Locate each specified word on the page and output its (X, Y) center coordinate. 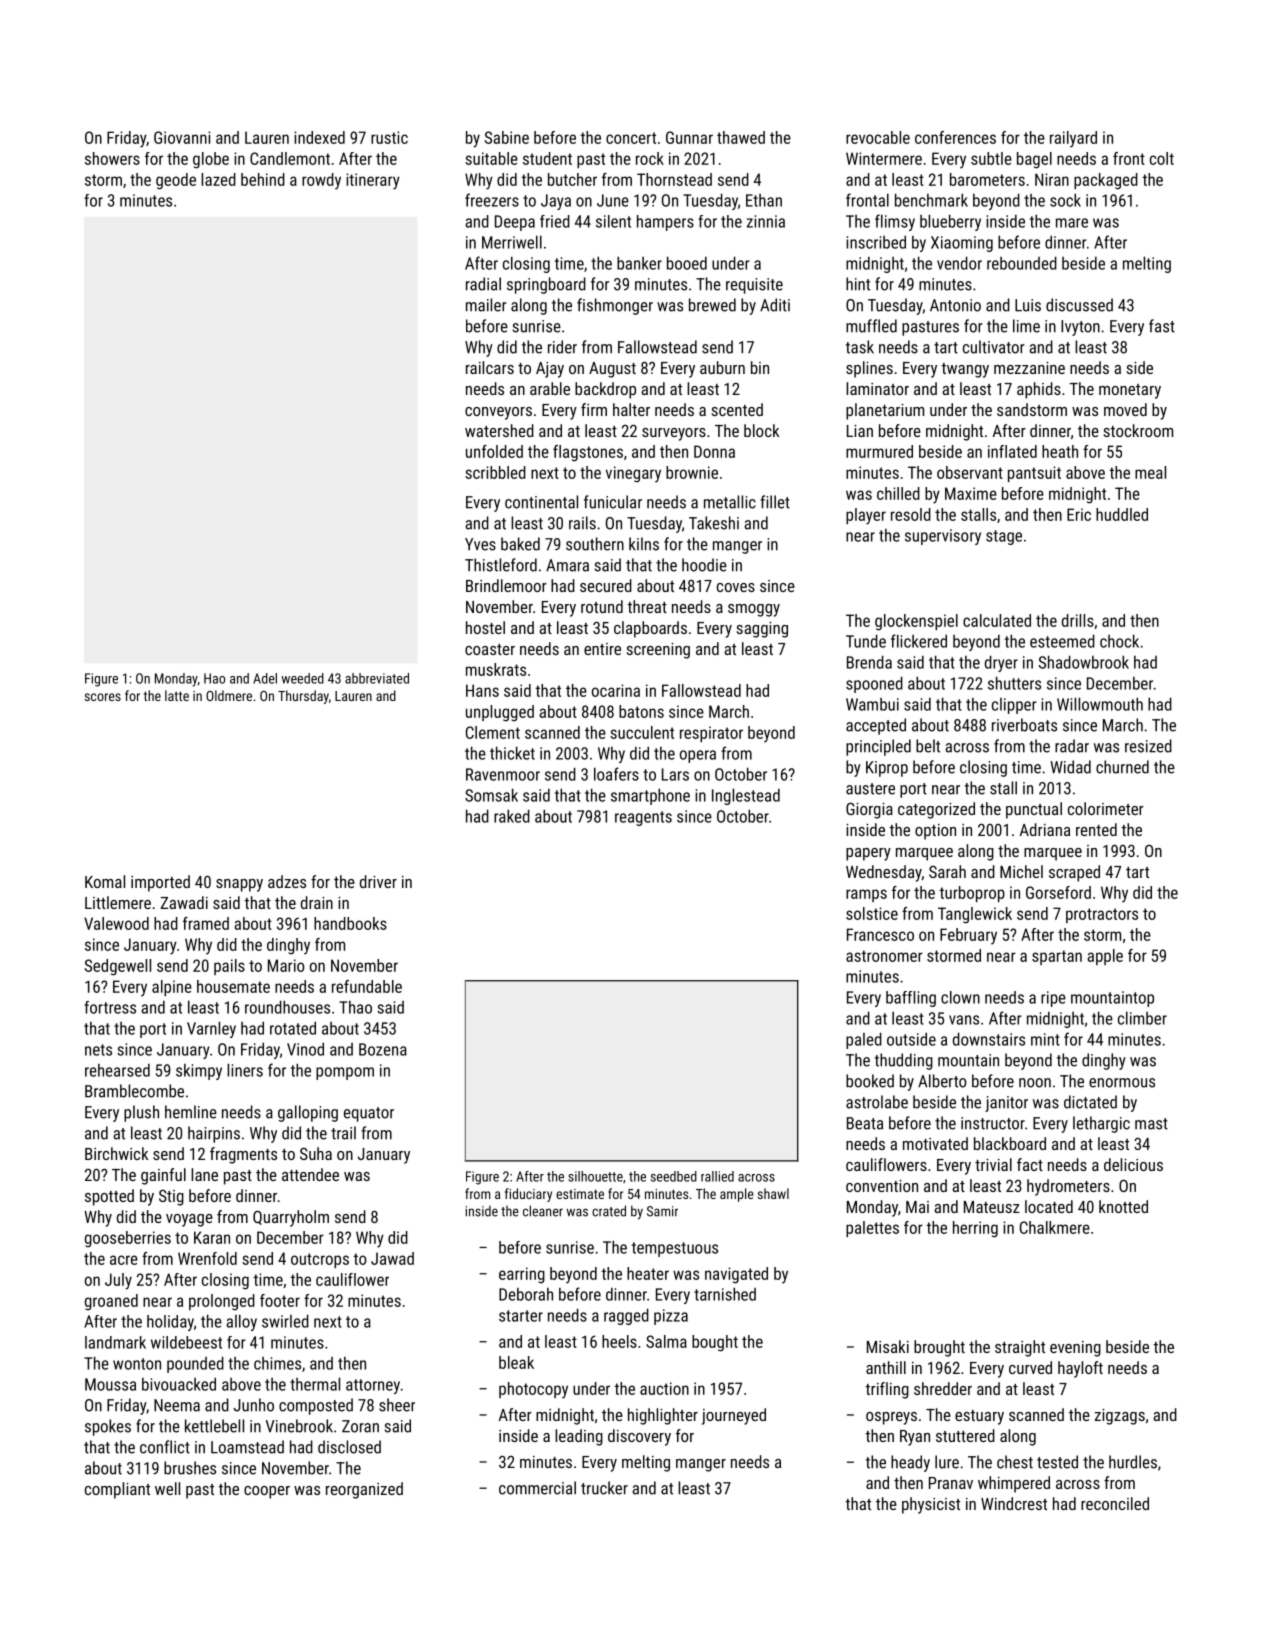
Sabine (507, 137)
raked (512, 816)
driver (378, 881)
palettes (872, 1229)
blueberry (950, 222)
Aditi (775, 305)
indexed (319, 137)
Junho (254, 1405)
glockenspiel (916, 622)
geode (176, 181)
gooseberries (128, 1239)
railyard (1073, 139)
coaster (490, 649)
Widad (1070, 767)
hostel (485, 627)
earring (522, 1275)
